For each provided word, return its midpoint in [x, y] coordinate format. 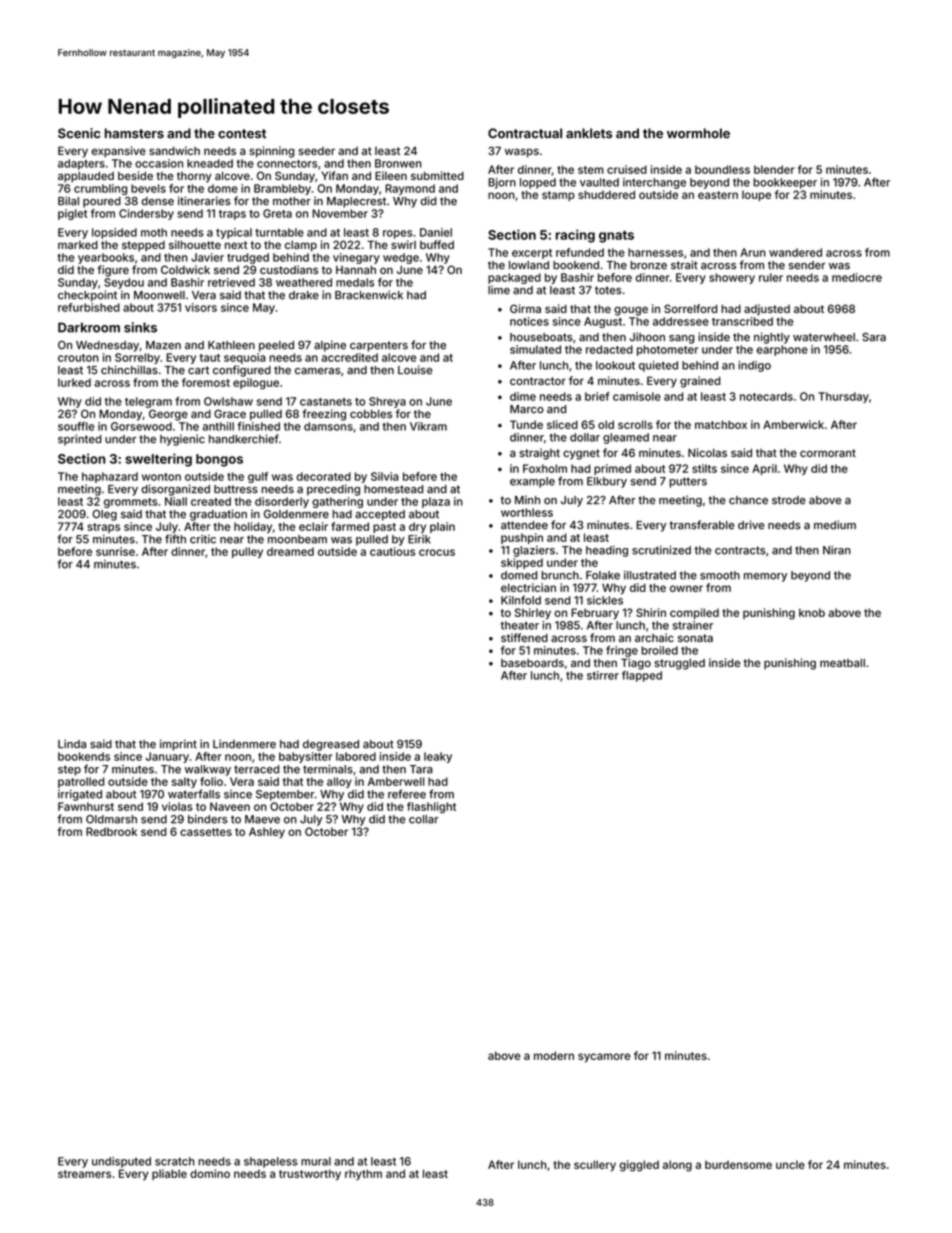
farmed [350, 526]
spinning [271, 152]
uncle [790, 1164]
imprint [178, 745]
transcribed [742, 321]
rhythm [363, 1174]
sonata [695, 638]
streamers [84, 1174]
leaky [438, 757]
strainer [693, 625]
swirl [403, 244]
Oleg [104, 515]
